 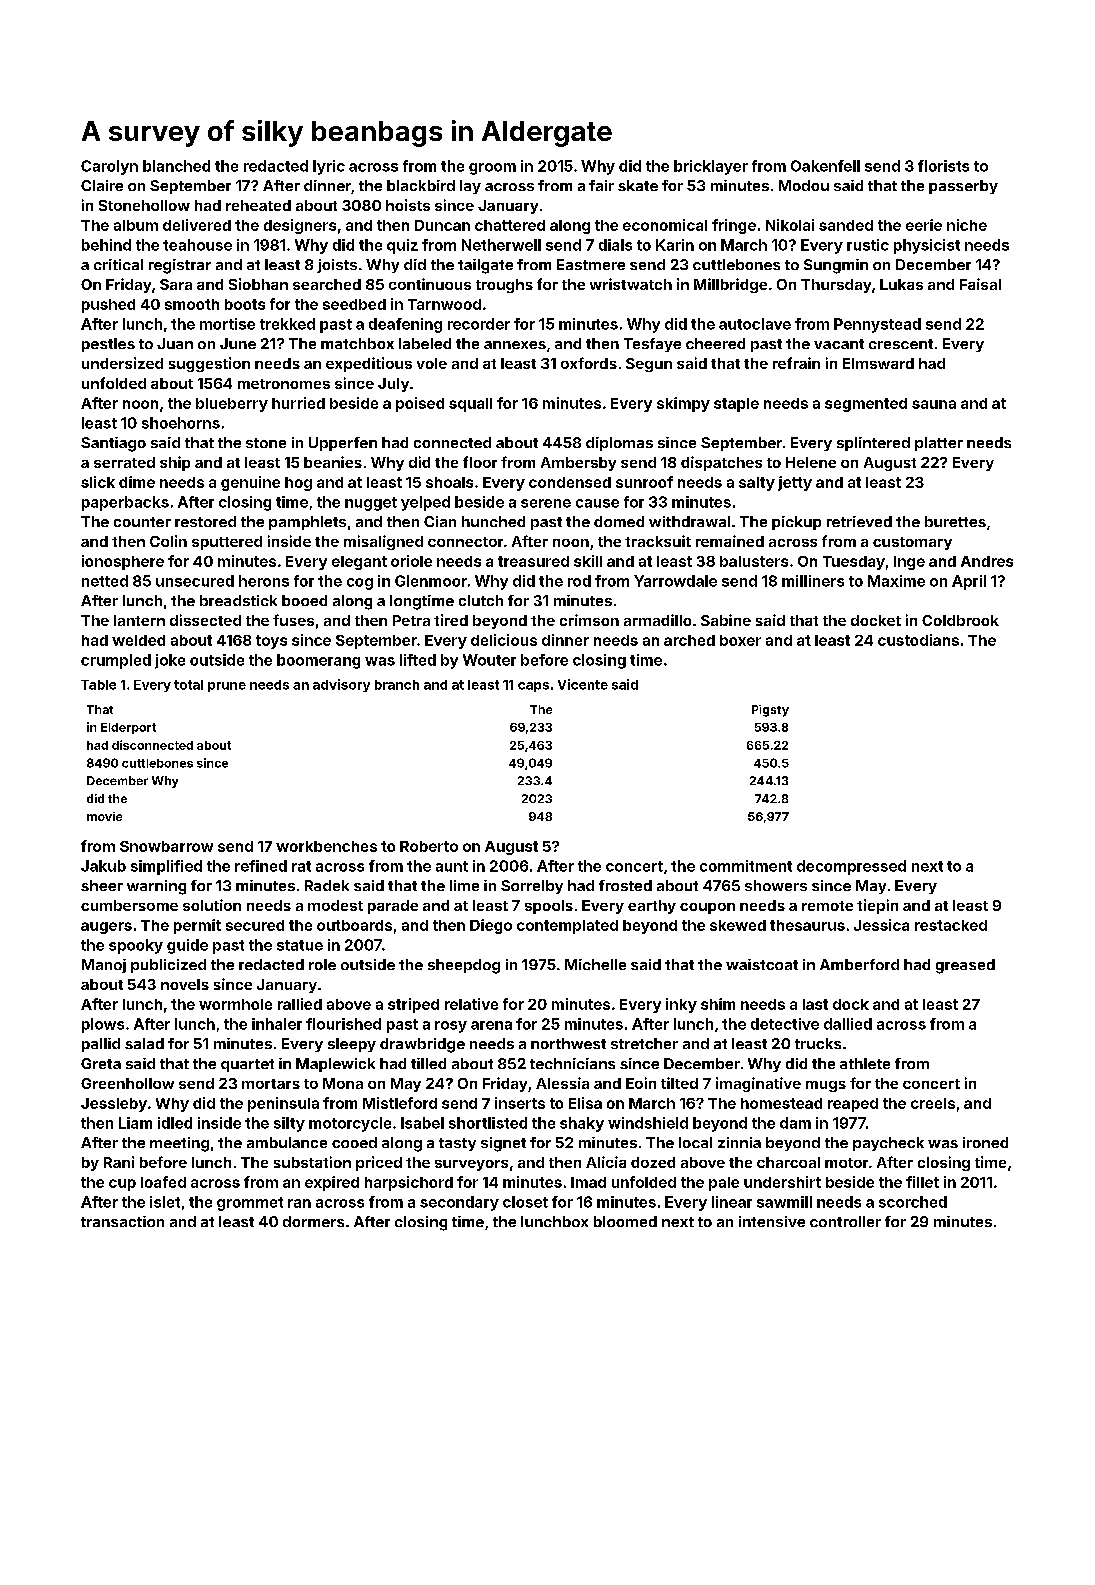 I want to click on controller, so click(x=845, y=1221).
